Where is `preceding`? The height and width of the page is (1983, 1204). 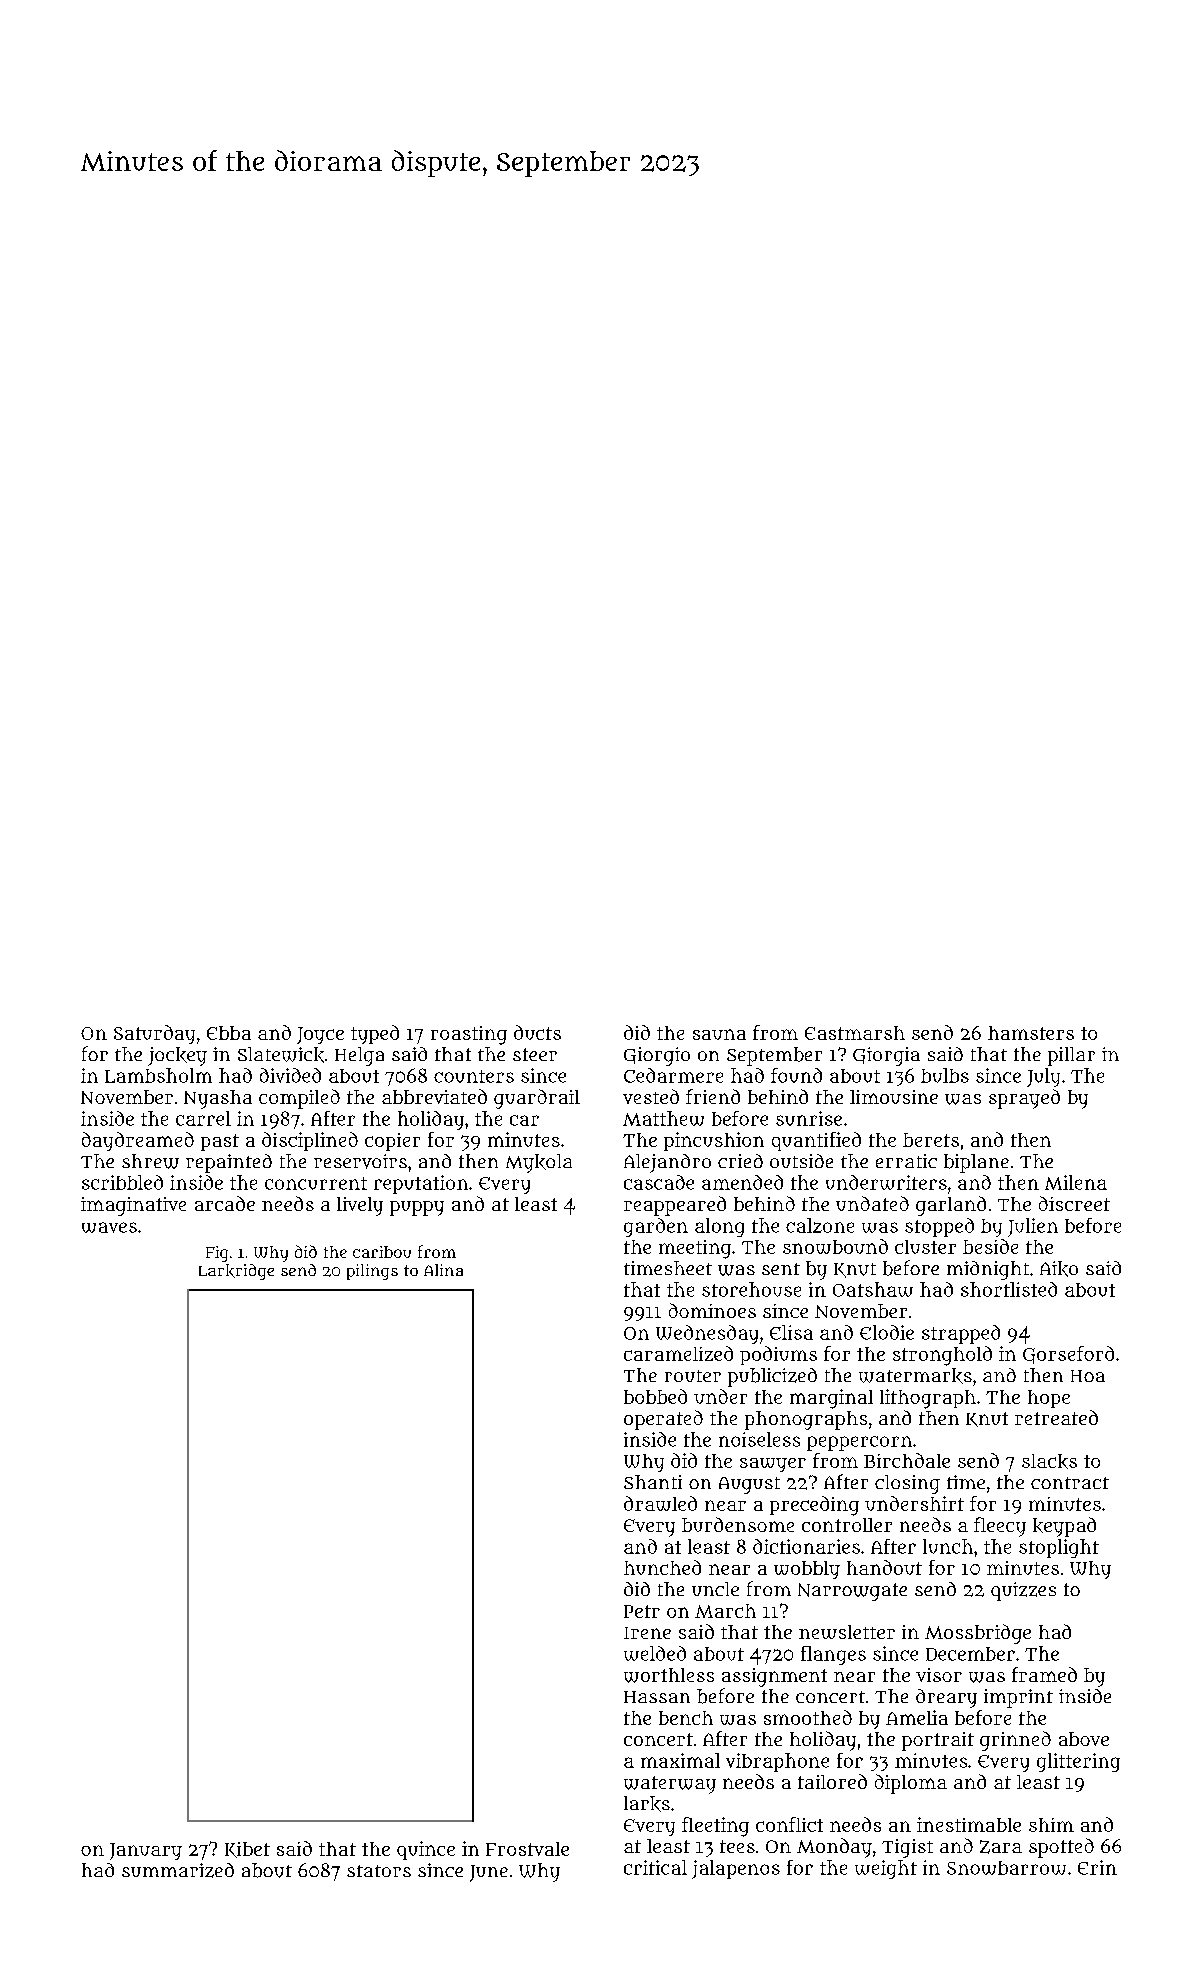 preceding is located at coordinates (814, 1506).
